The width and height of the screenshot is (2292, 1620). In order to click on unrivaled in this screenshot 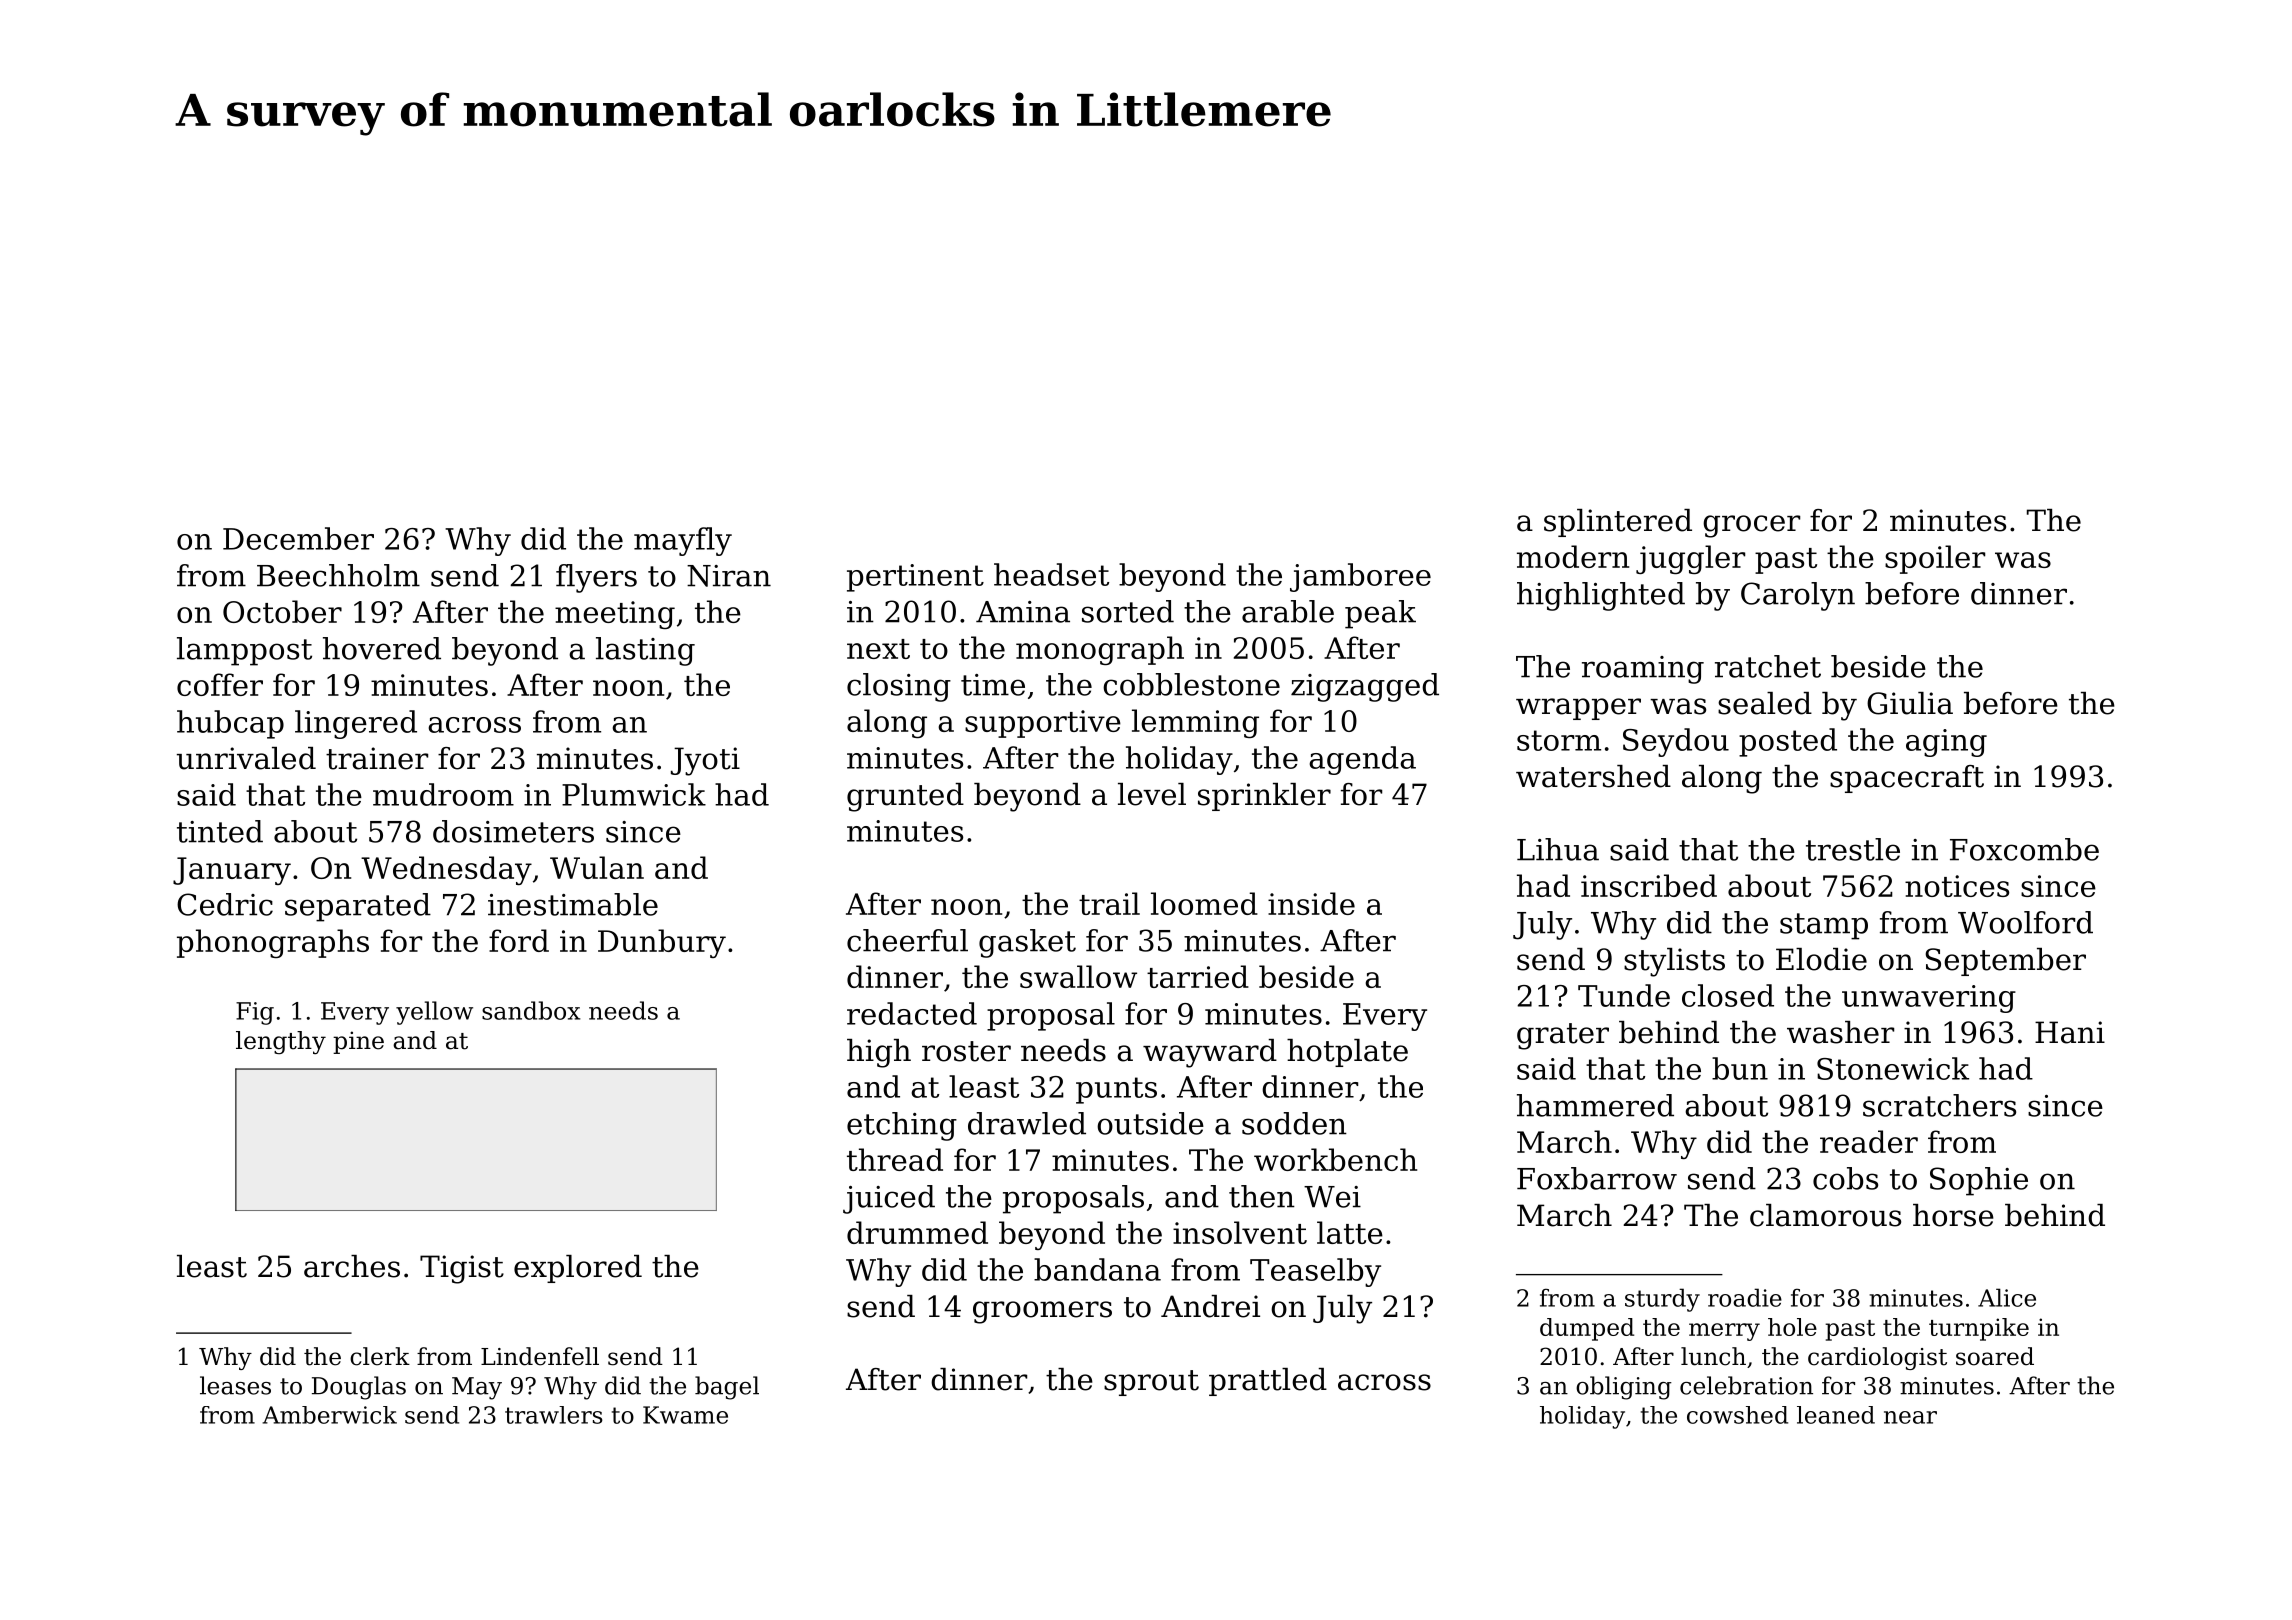, I will do `click(246, 758)`.
